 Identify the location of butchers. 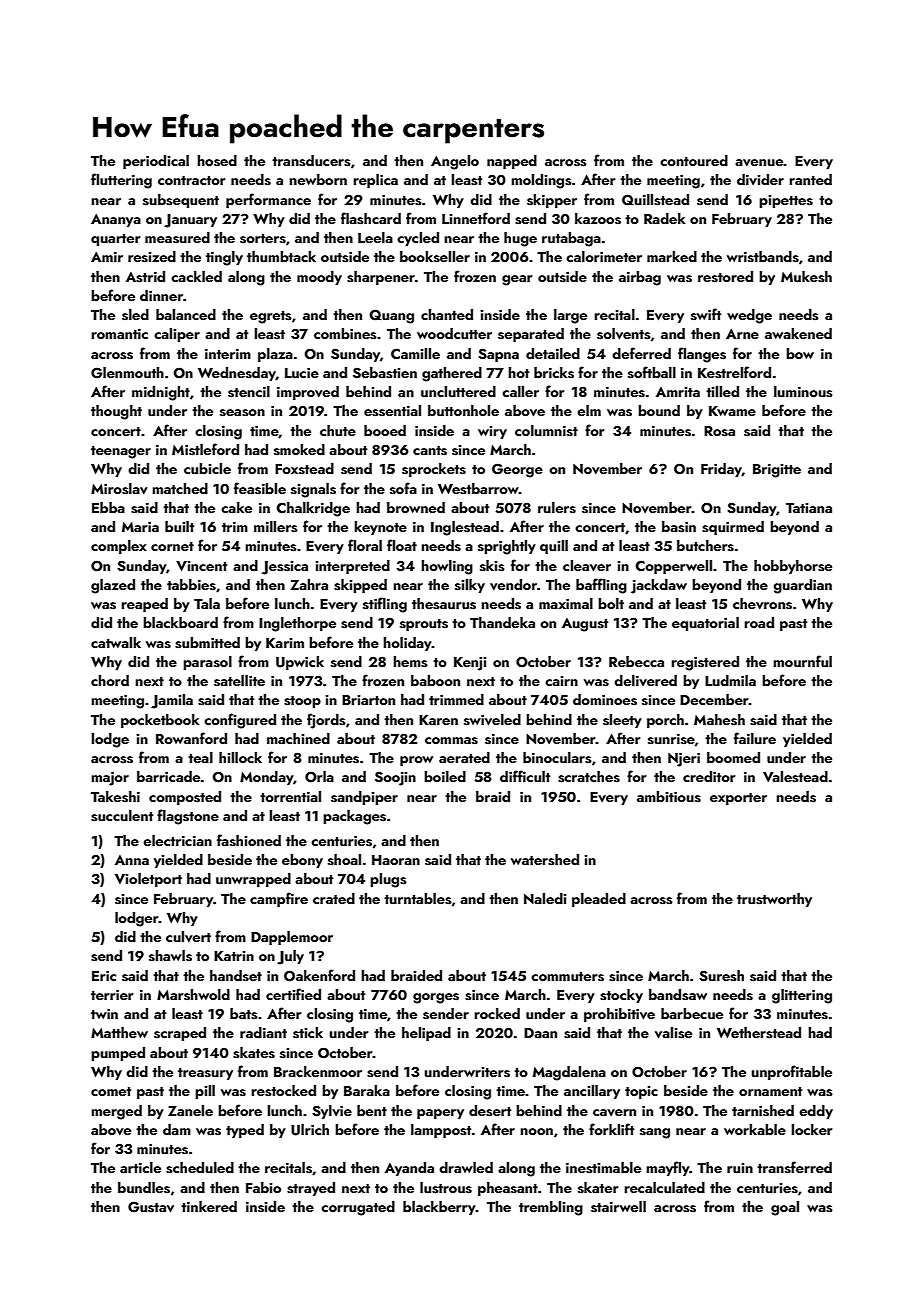
(705, 546).
